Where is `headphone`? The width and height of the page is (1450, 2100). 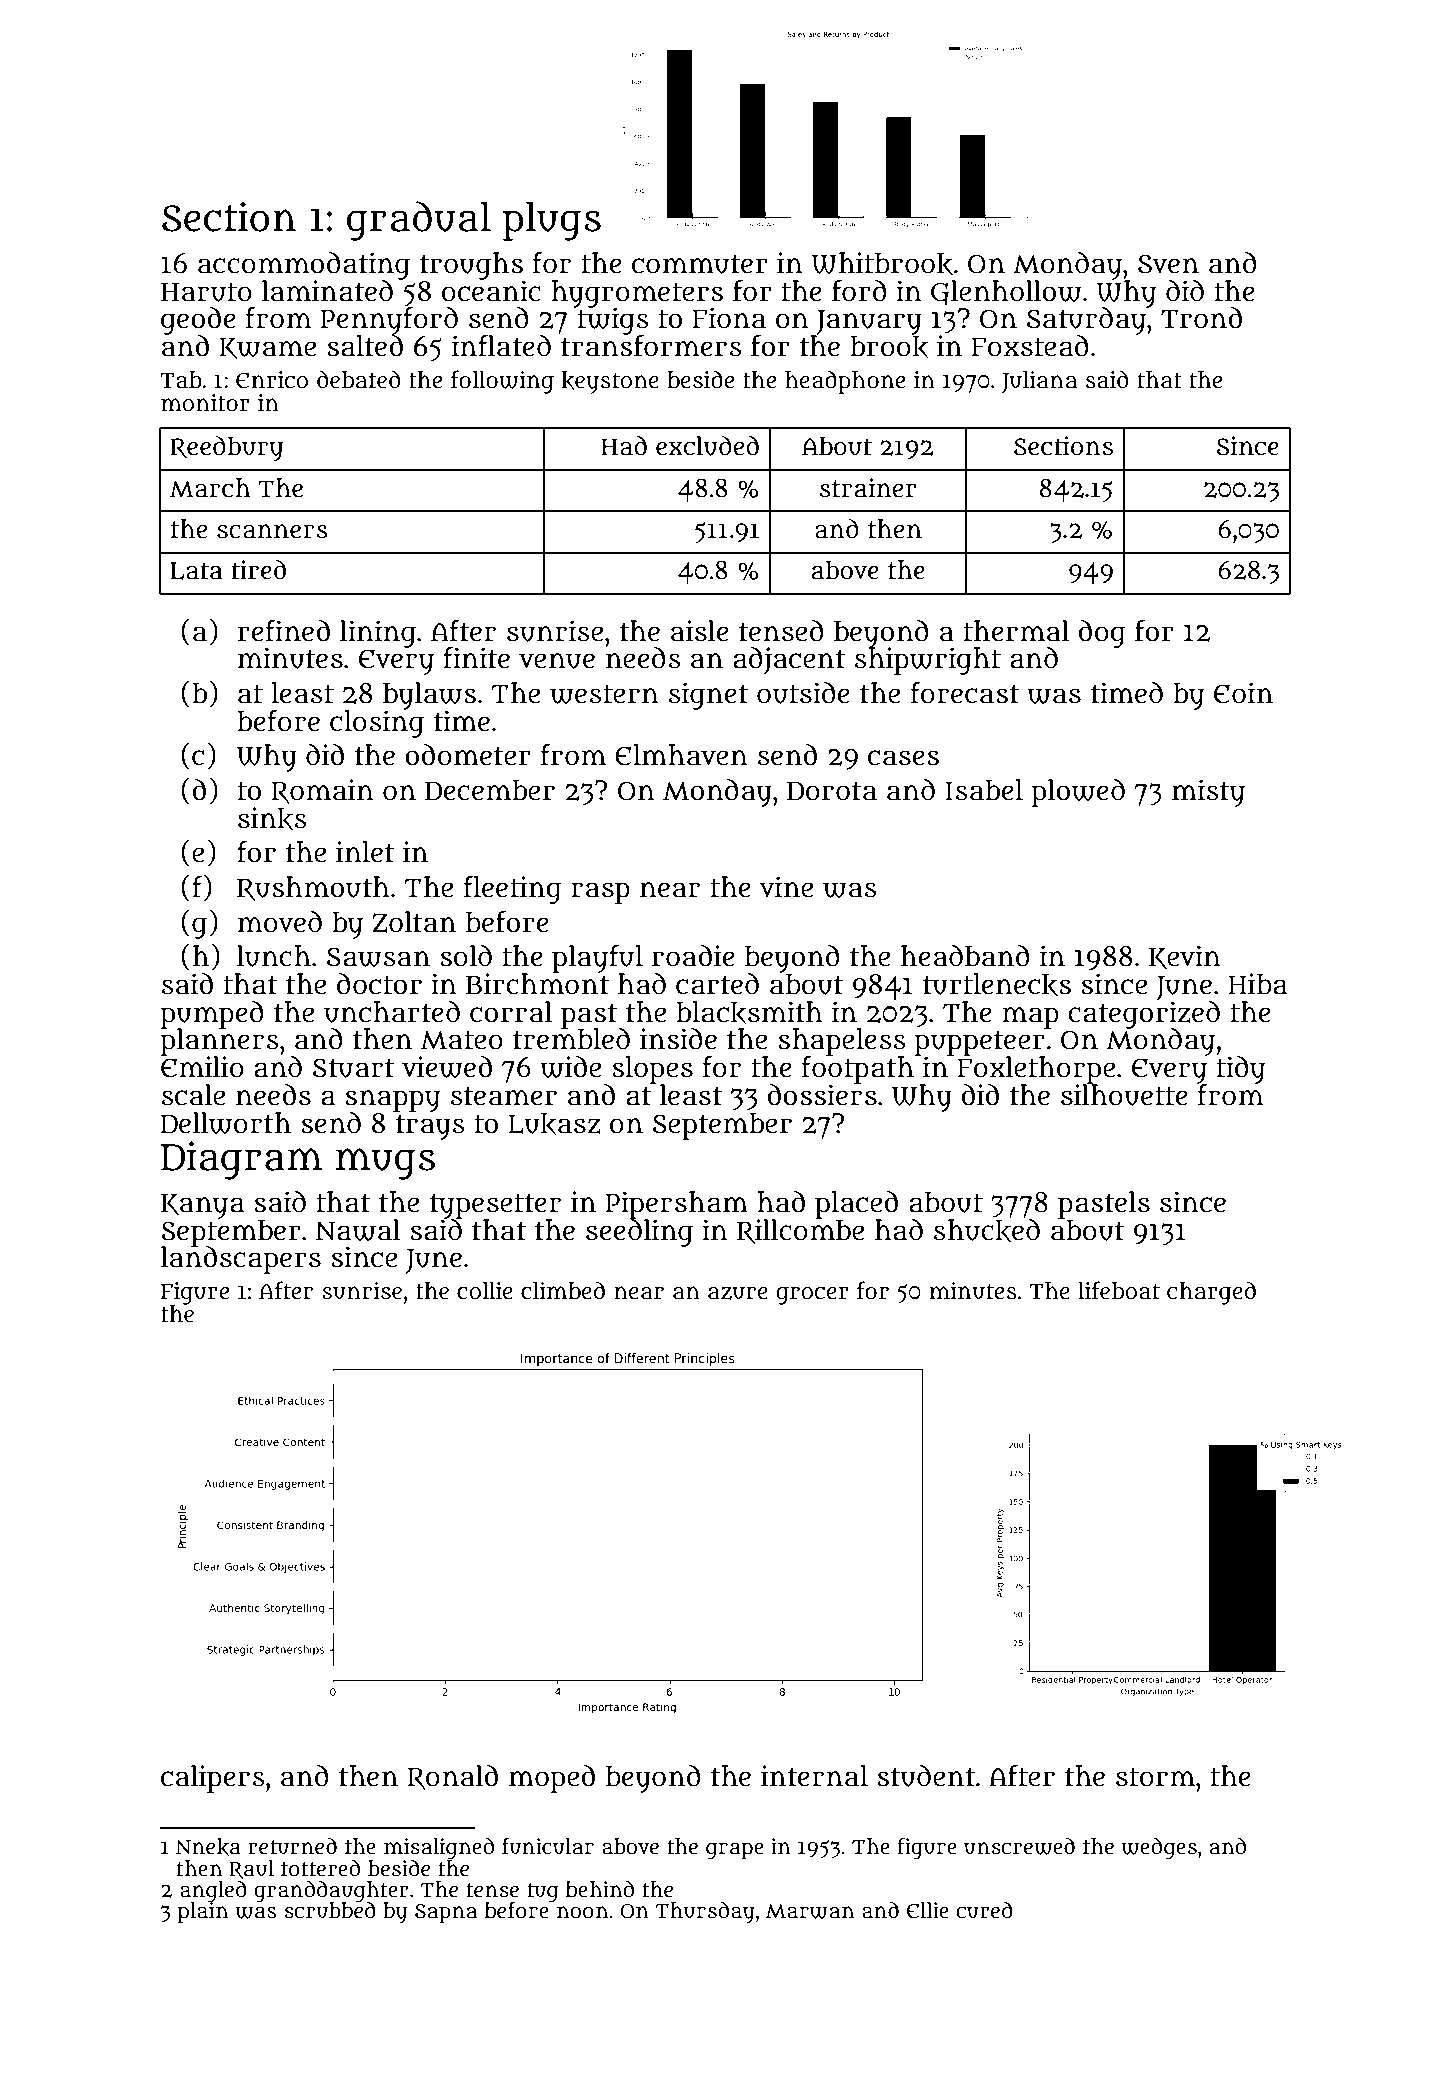 headphone is located at coordinates (845, 382).
